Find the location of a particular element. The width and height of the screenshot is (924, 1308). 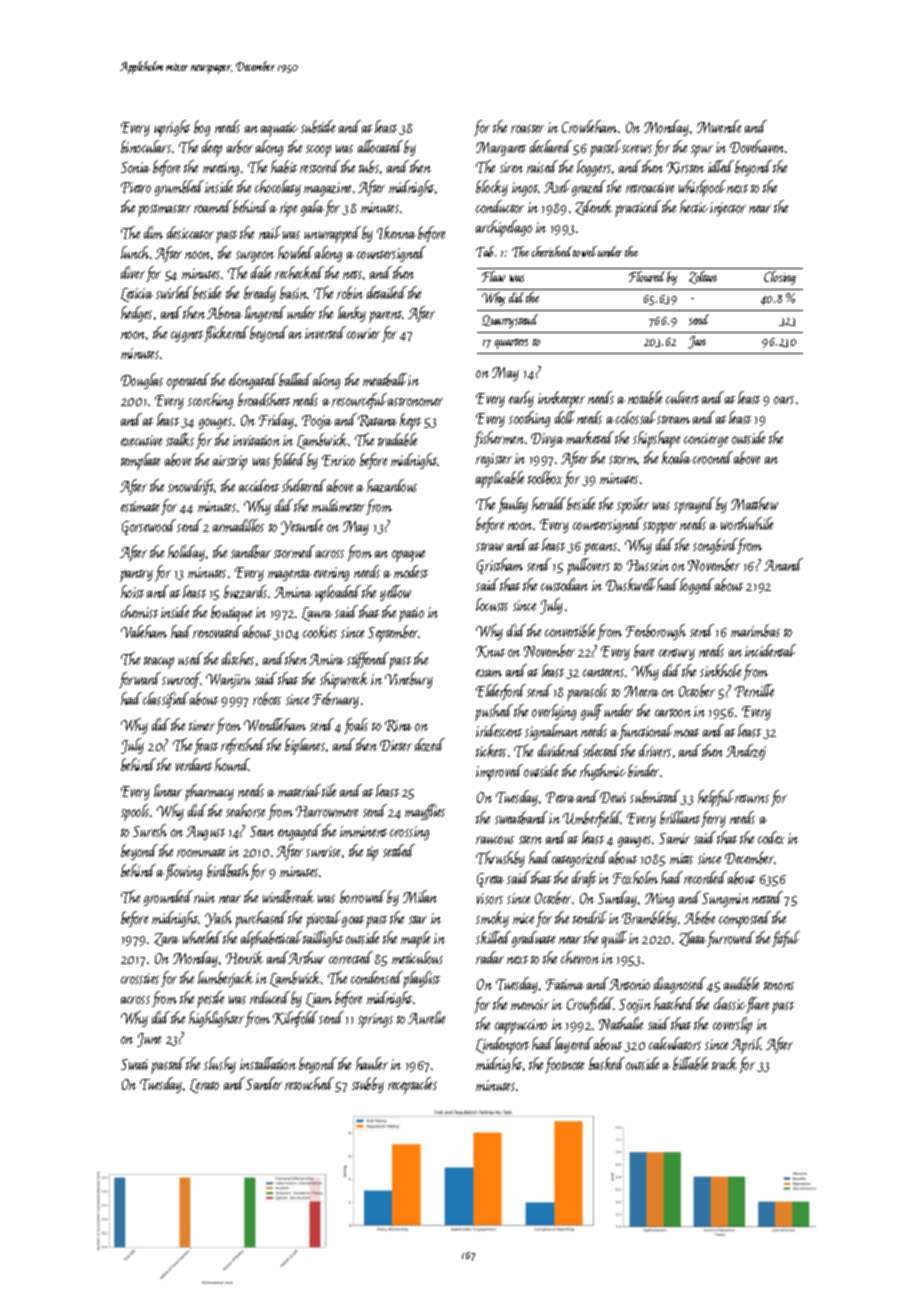

template is located at coordinates (140, 461).
